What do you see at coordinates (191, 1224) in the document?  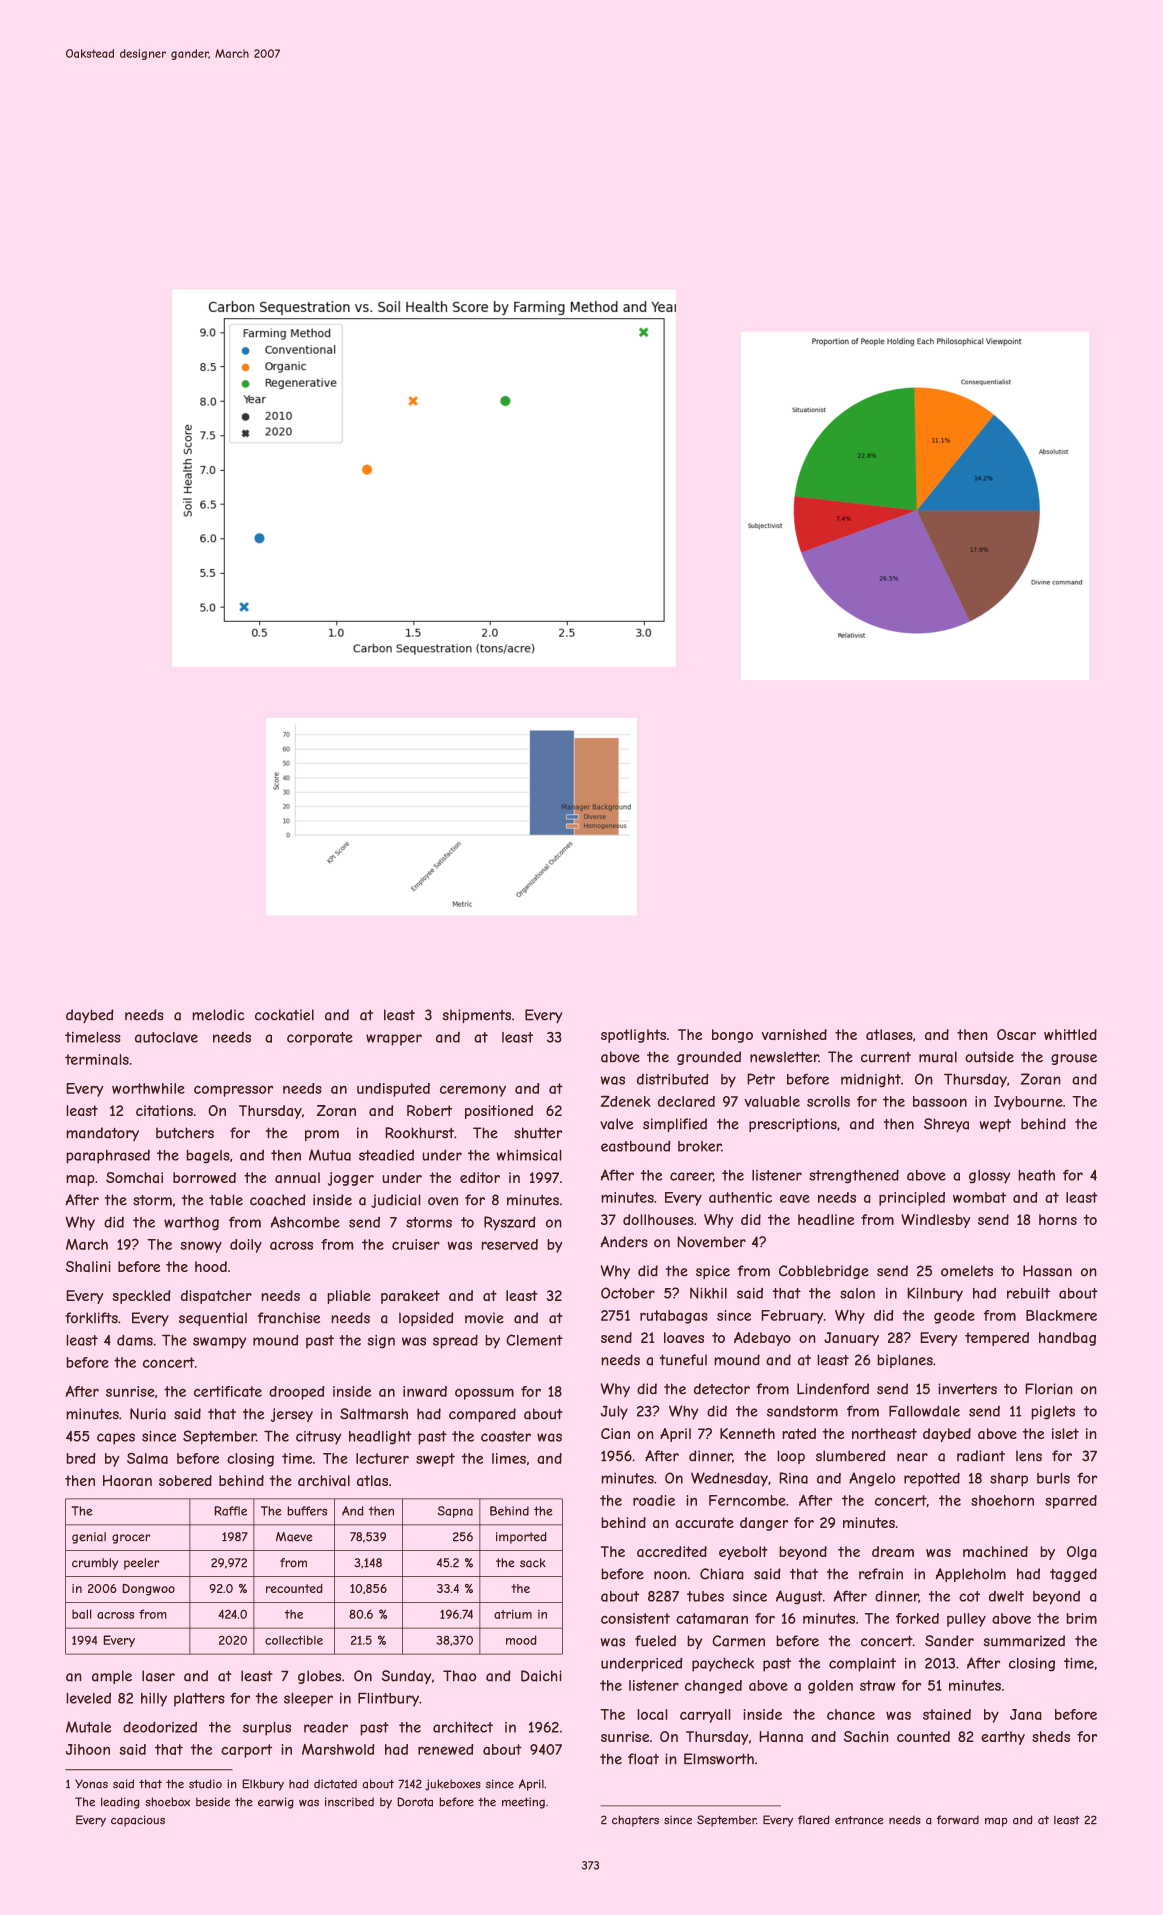 I see `warthog` at bounding box center [191, 1224].
